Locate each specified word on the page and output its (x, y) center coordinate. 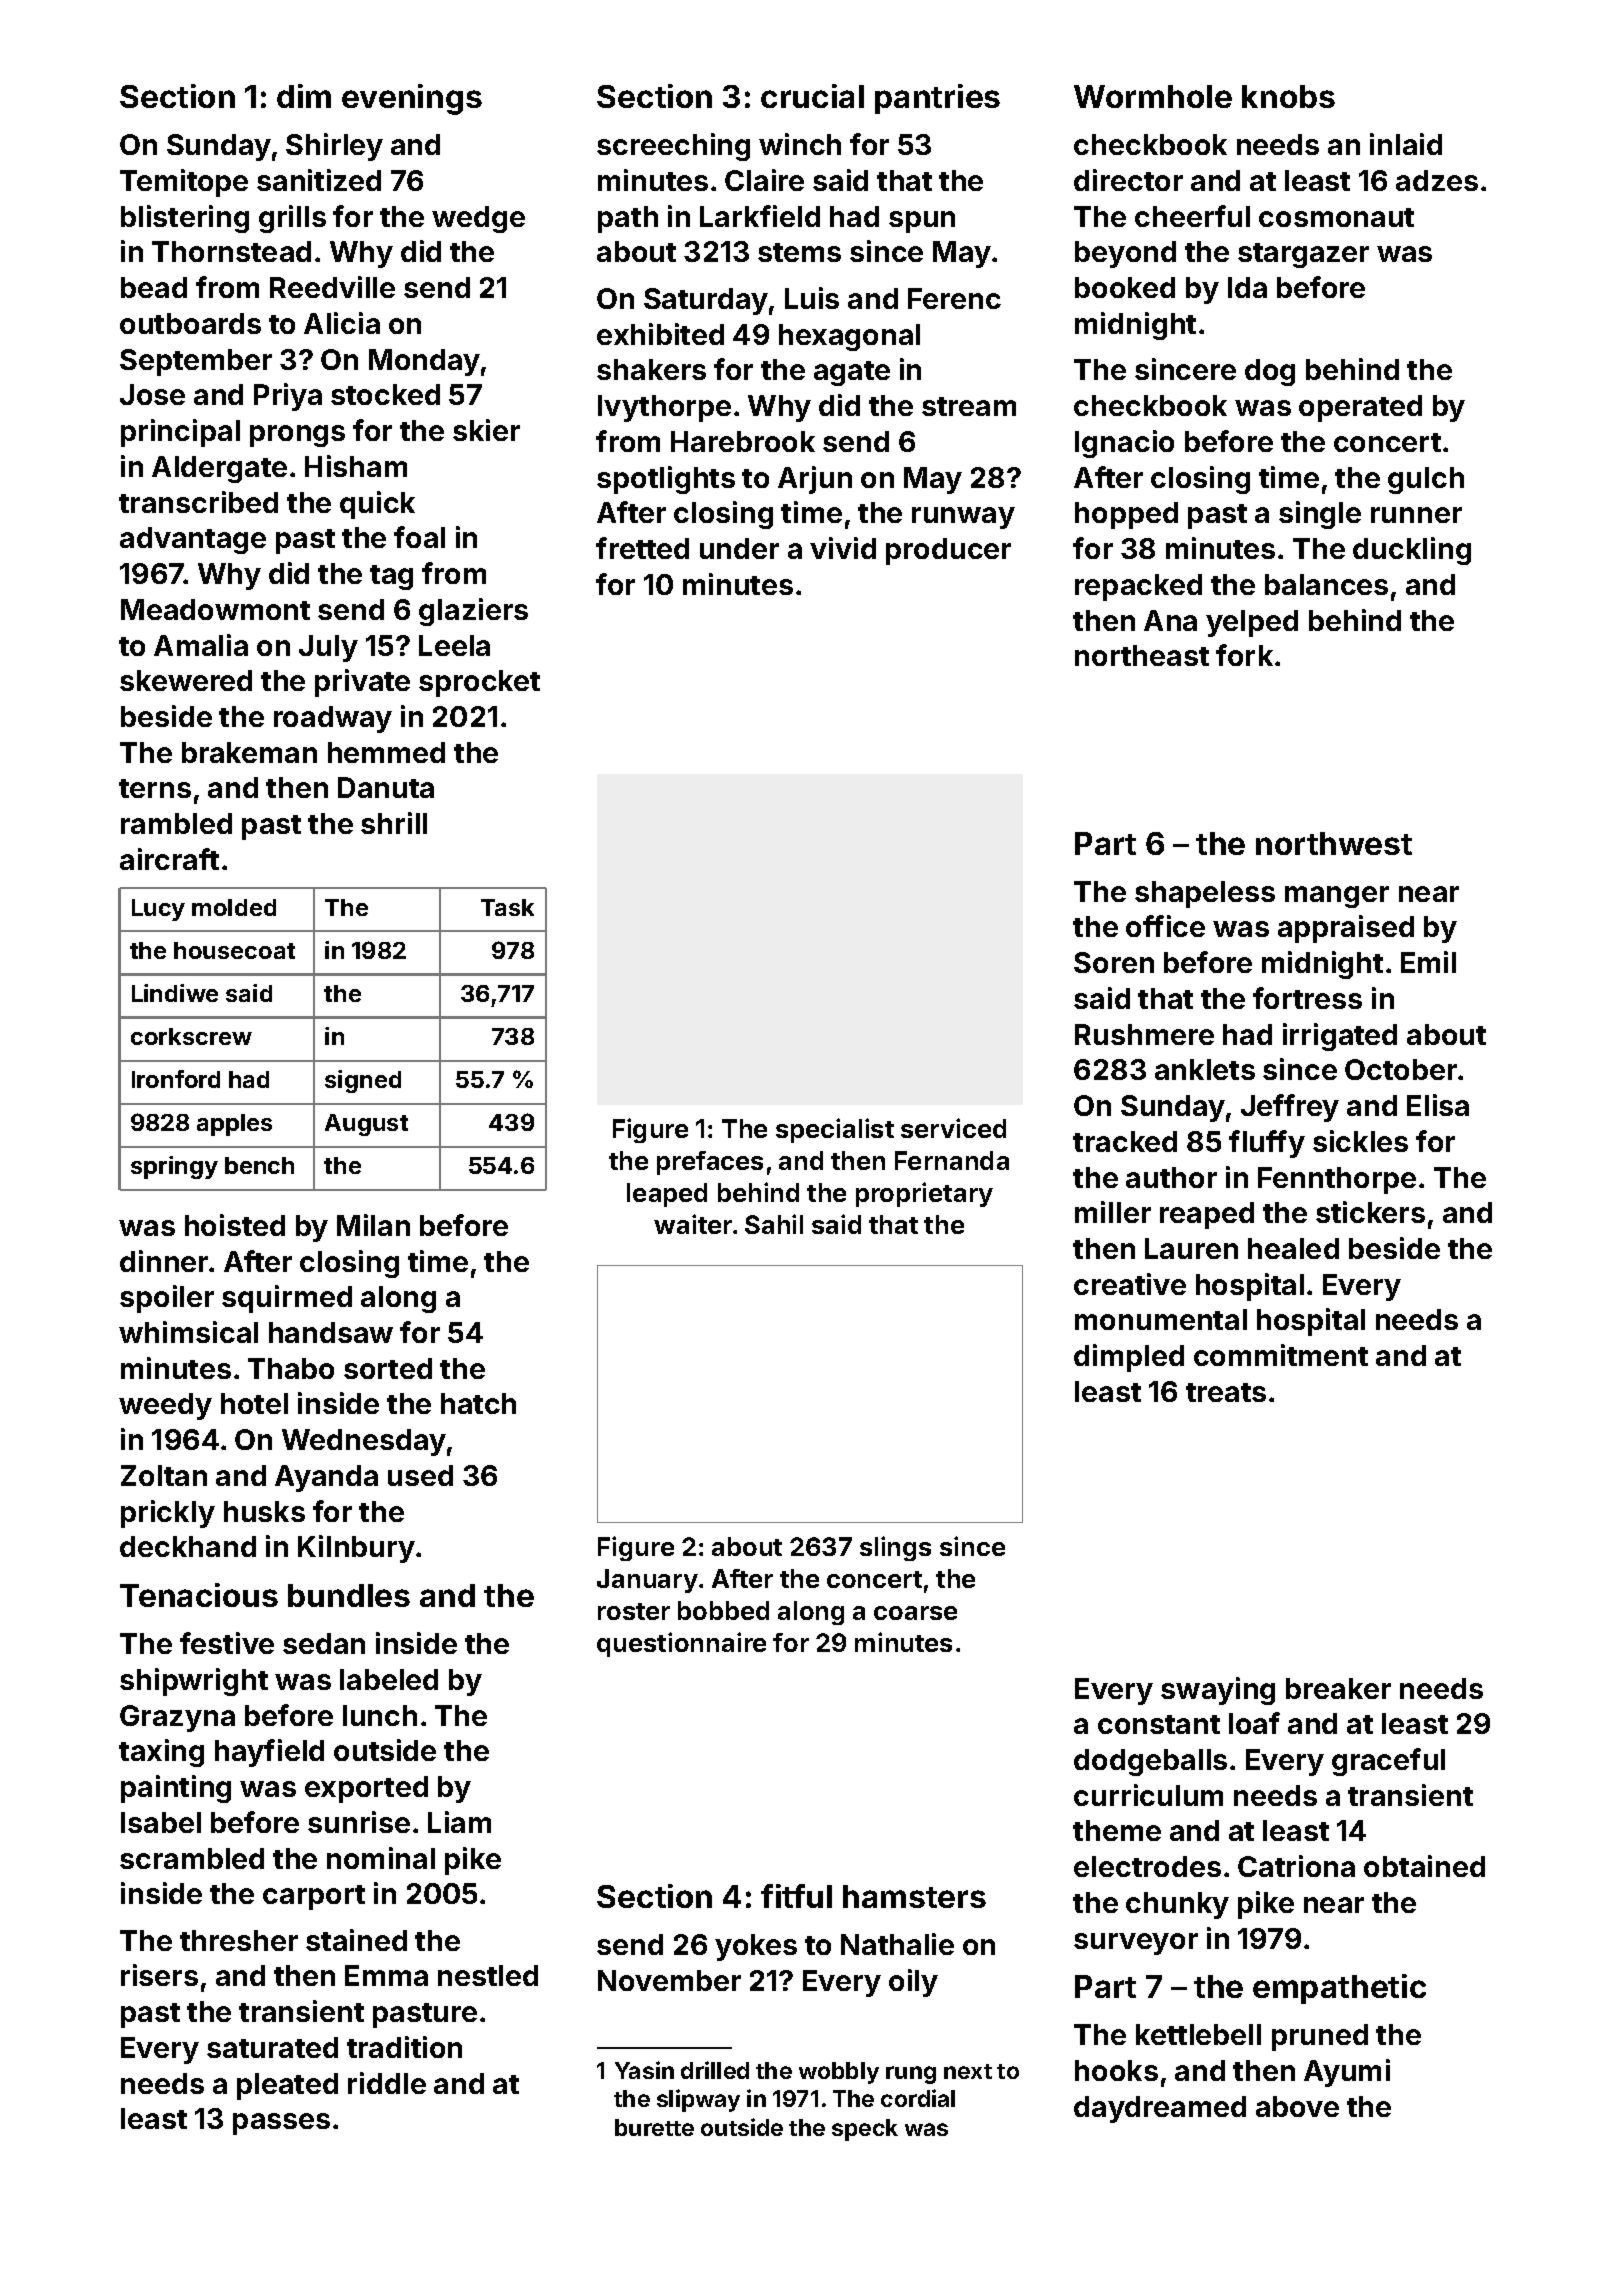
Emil (1428, 962)
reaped (1207, 1215)
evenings (412, 99)
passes (281, 2124)
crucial (812, 96)
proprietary (924, 1194)
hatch (478, 1403)
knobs (1288, 96)
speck (865, 2130)
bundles (349, 1595)
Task (507, 907)
